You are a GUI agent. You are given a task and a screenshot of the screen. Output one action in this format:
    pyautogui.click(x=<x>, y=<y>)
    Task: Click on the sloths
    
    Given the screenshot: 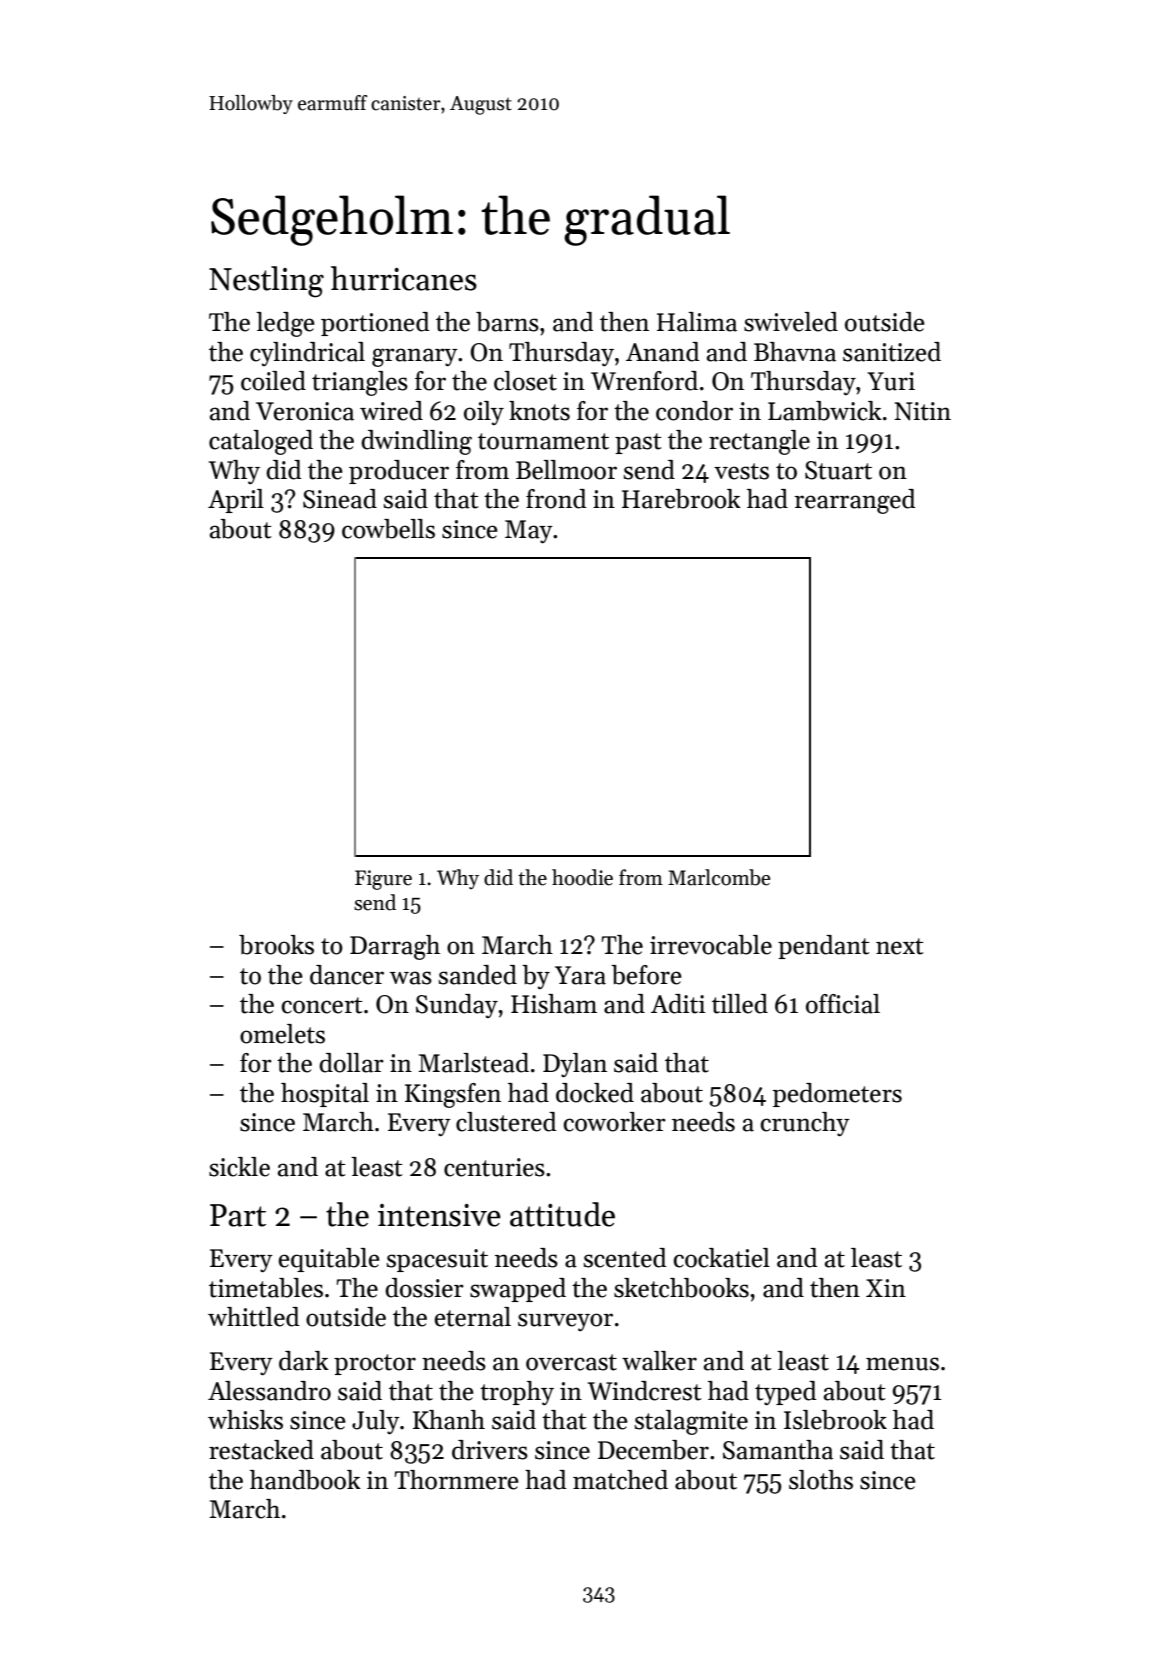 What is the action you would take?
    pyautogui.click(x=821, y=1480)
